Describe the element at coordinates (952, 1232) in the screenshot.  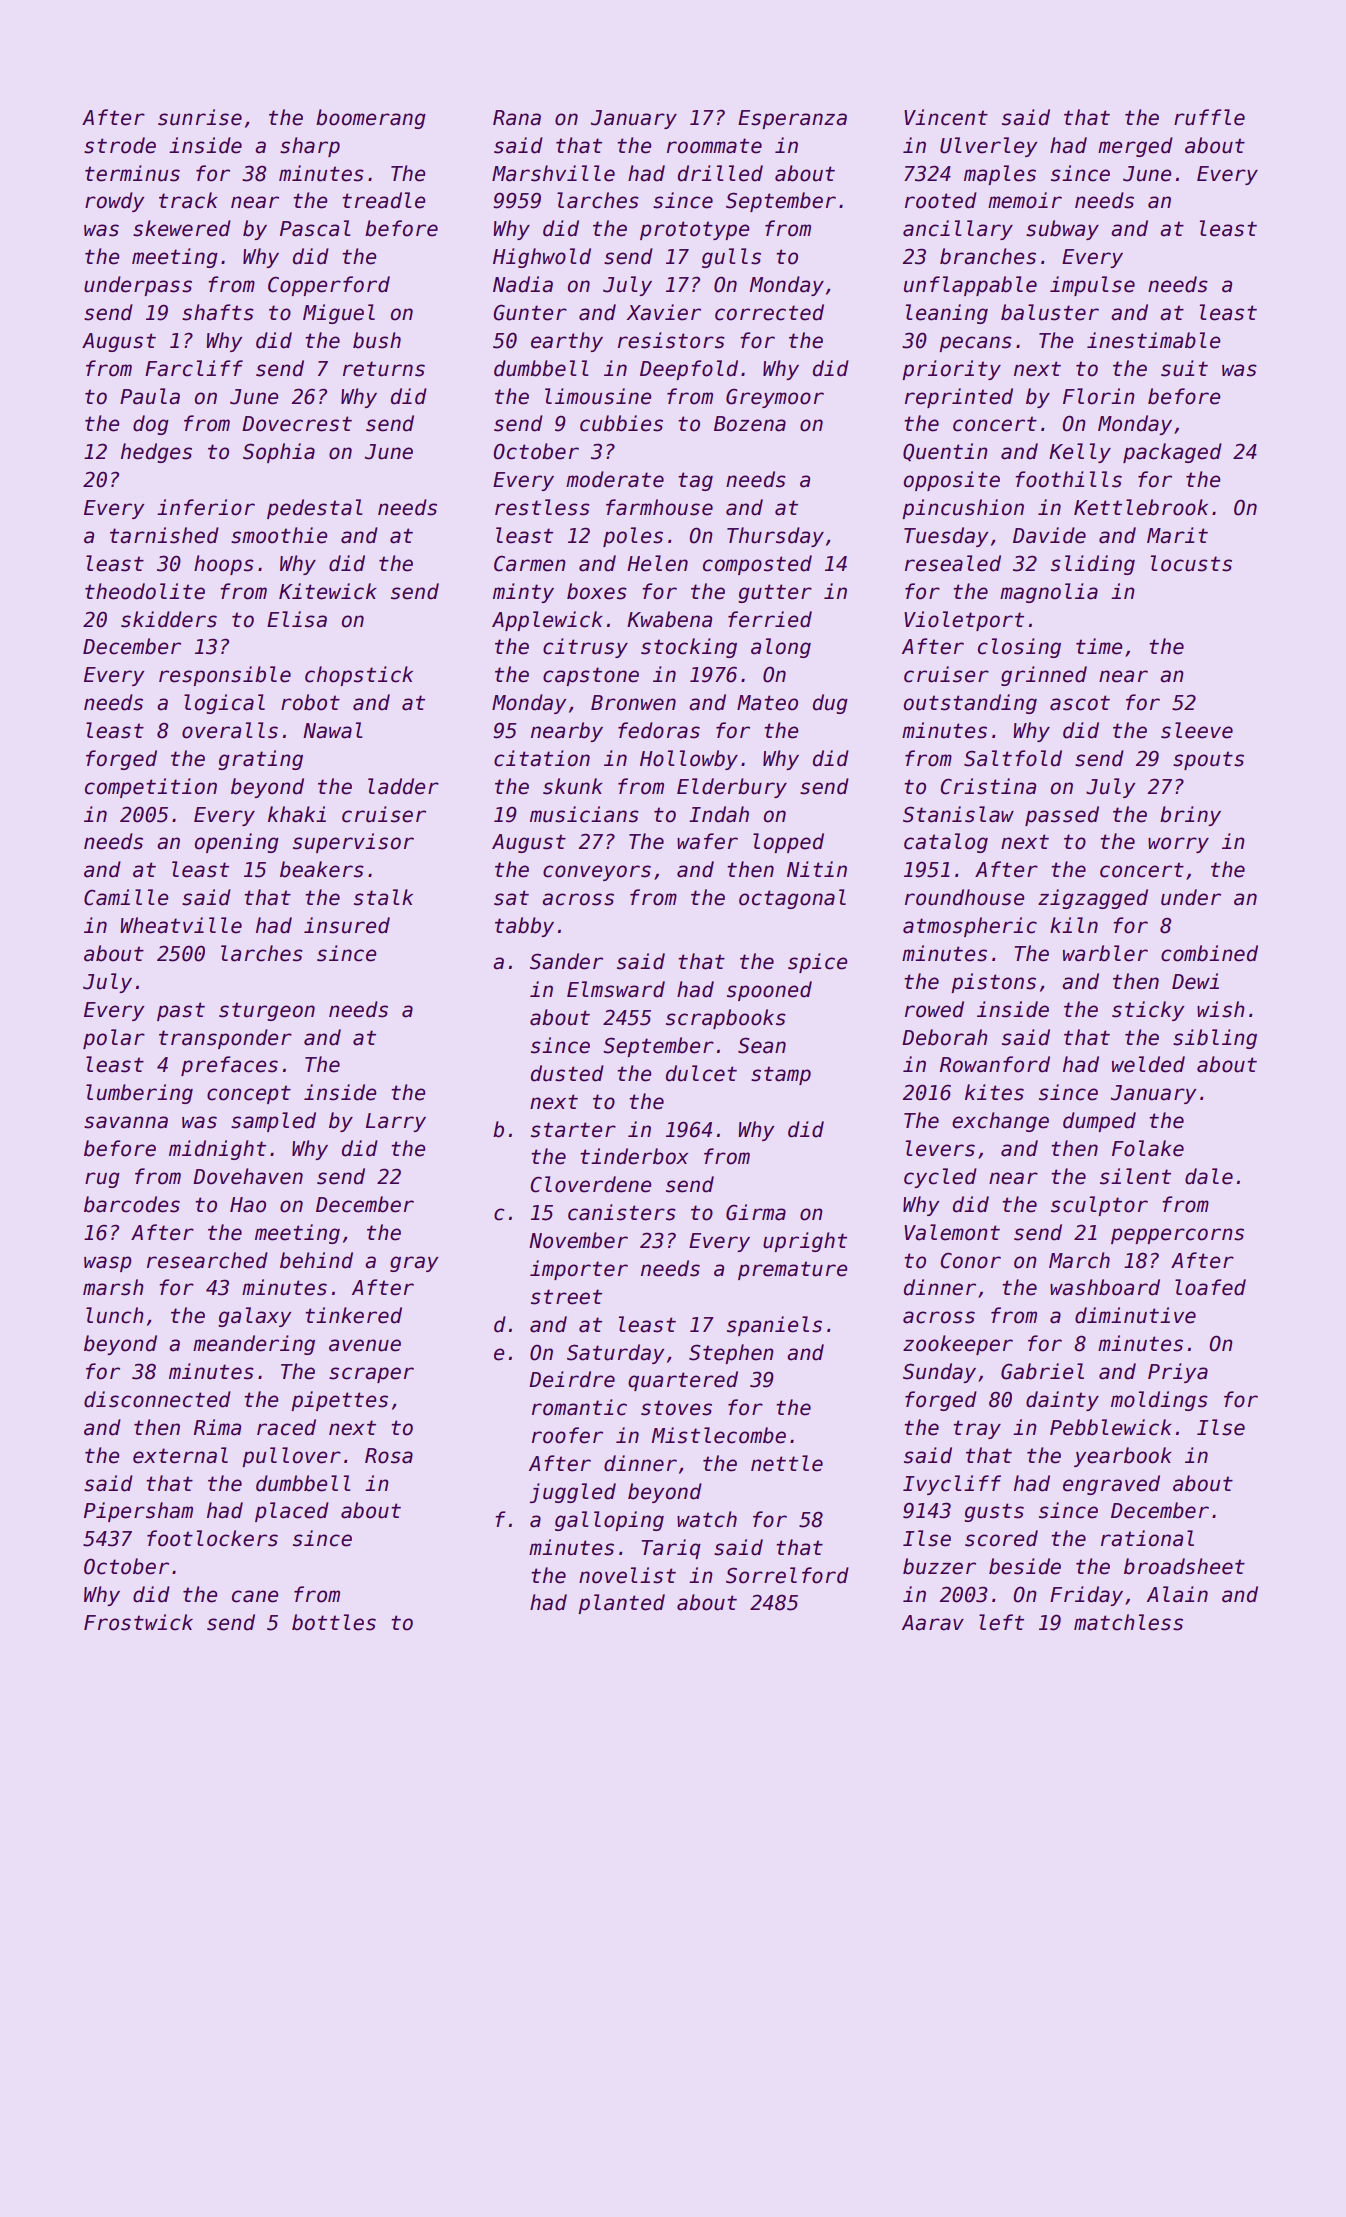
I see `Valemont` at that location.
